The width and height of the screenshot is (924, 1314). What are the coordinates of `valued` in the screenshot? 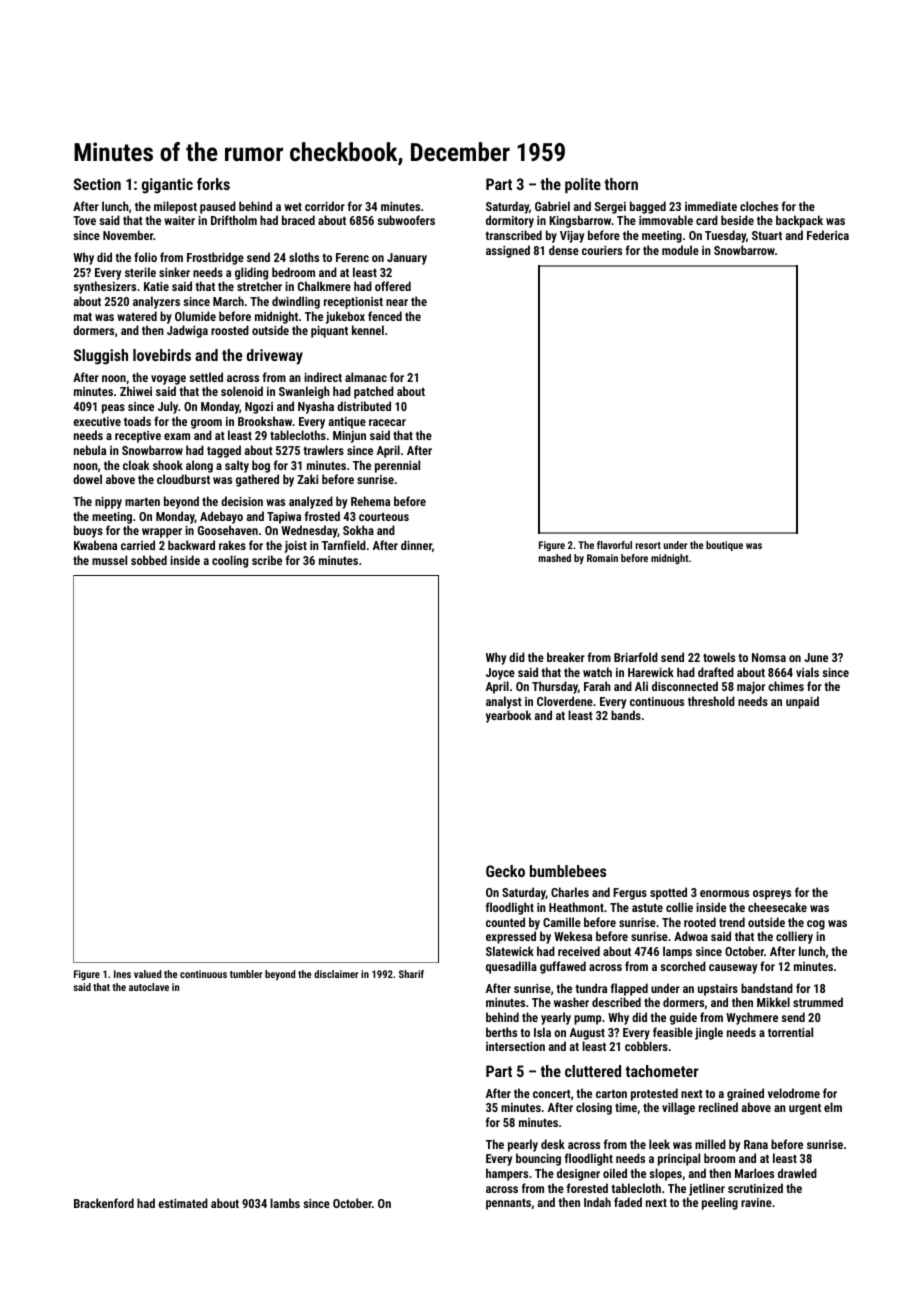 It's located at (147, 974).
